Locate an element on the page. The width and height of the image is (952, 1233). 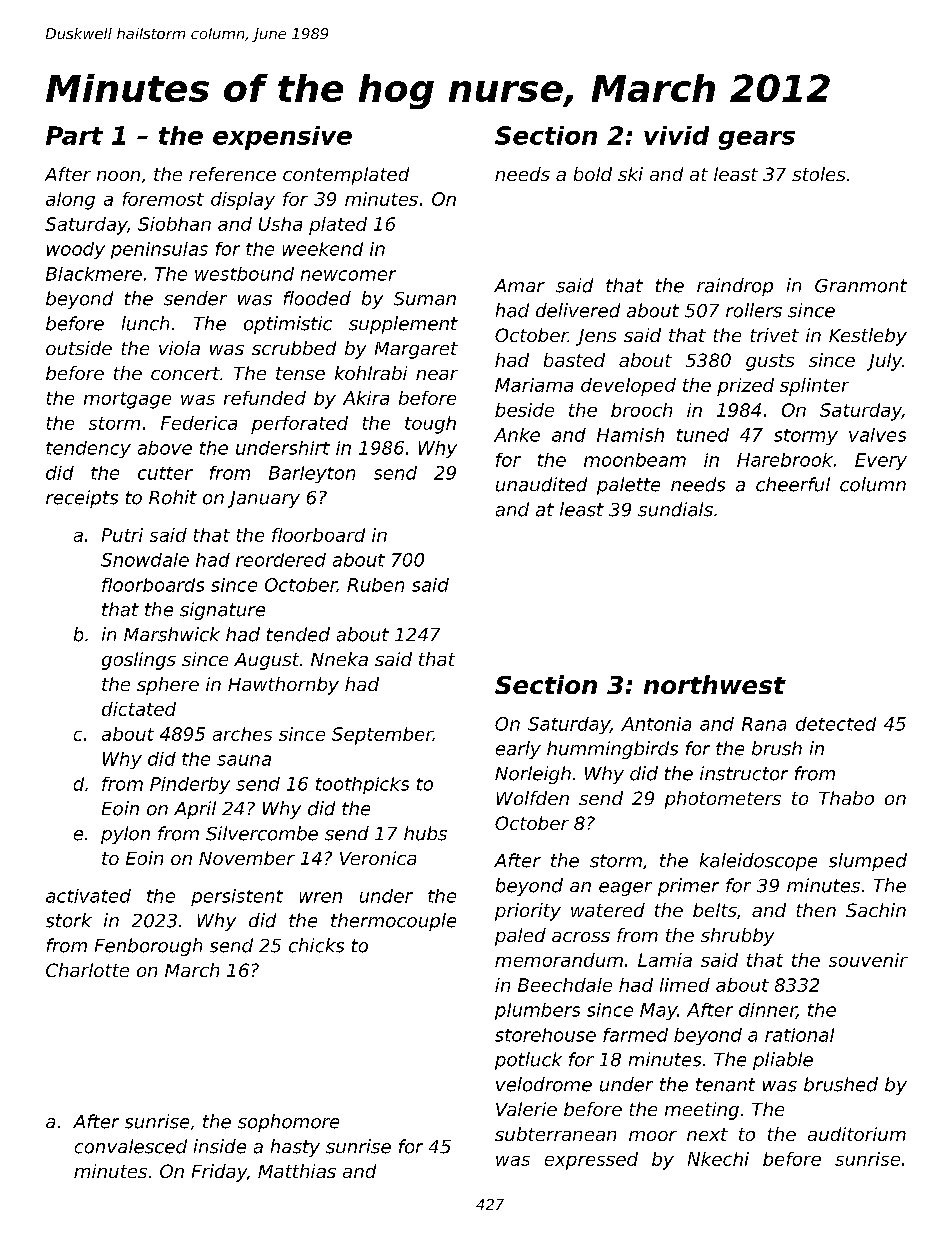
Barleyton is located at coordinates (312, 474).
